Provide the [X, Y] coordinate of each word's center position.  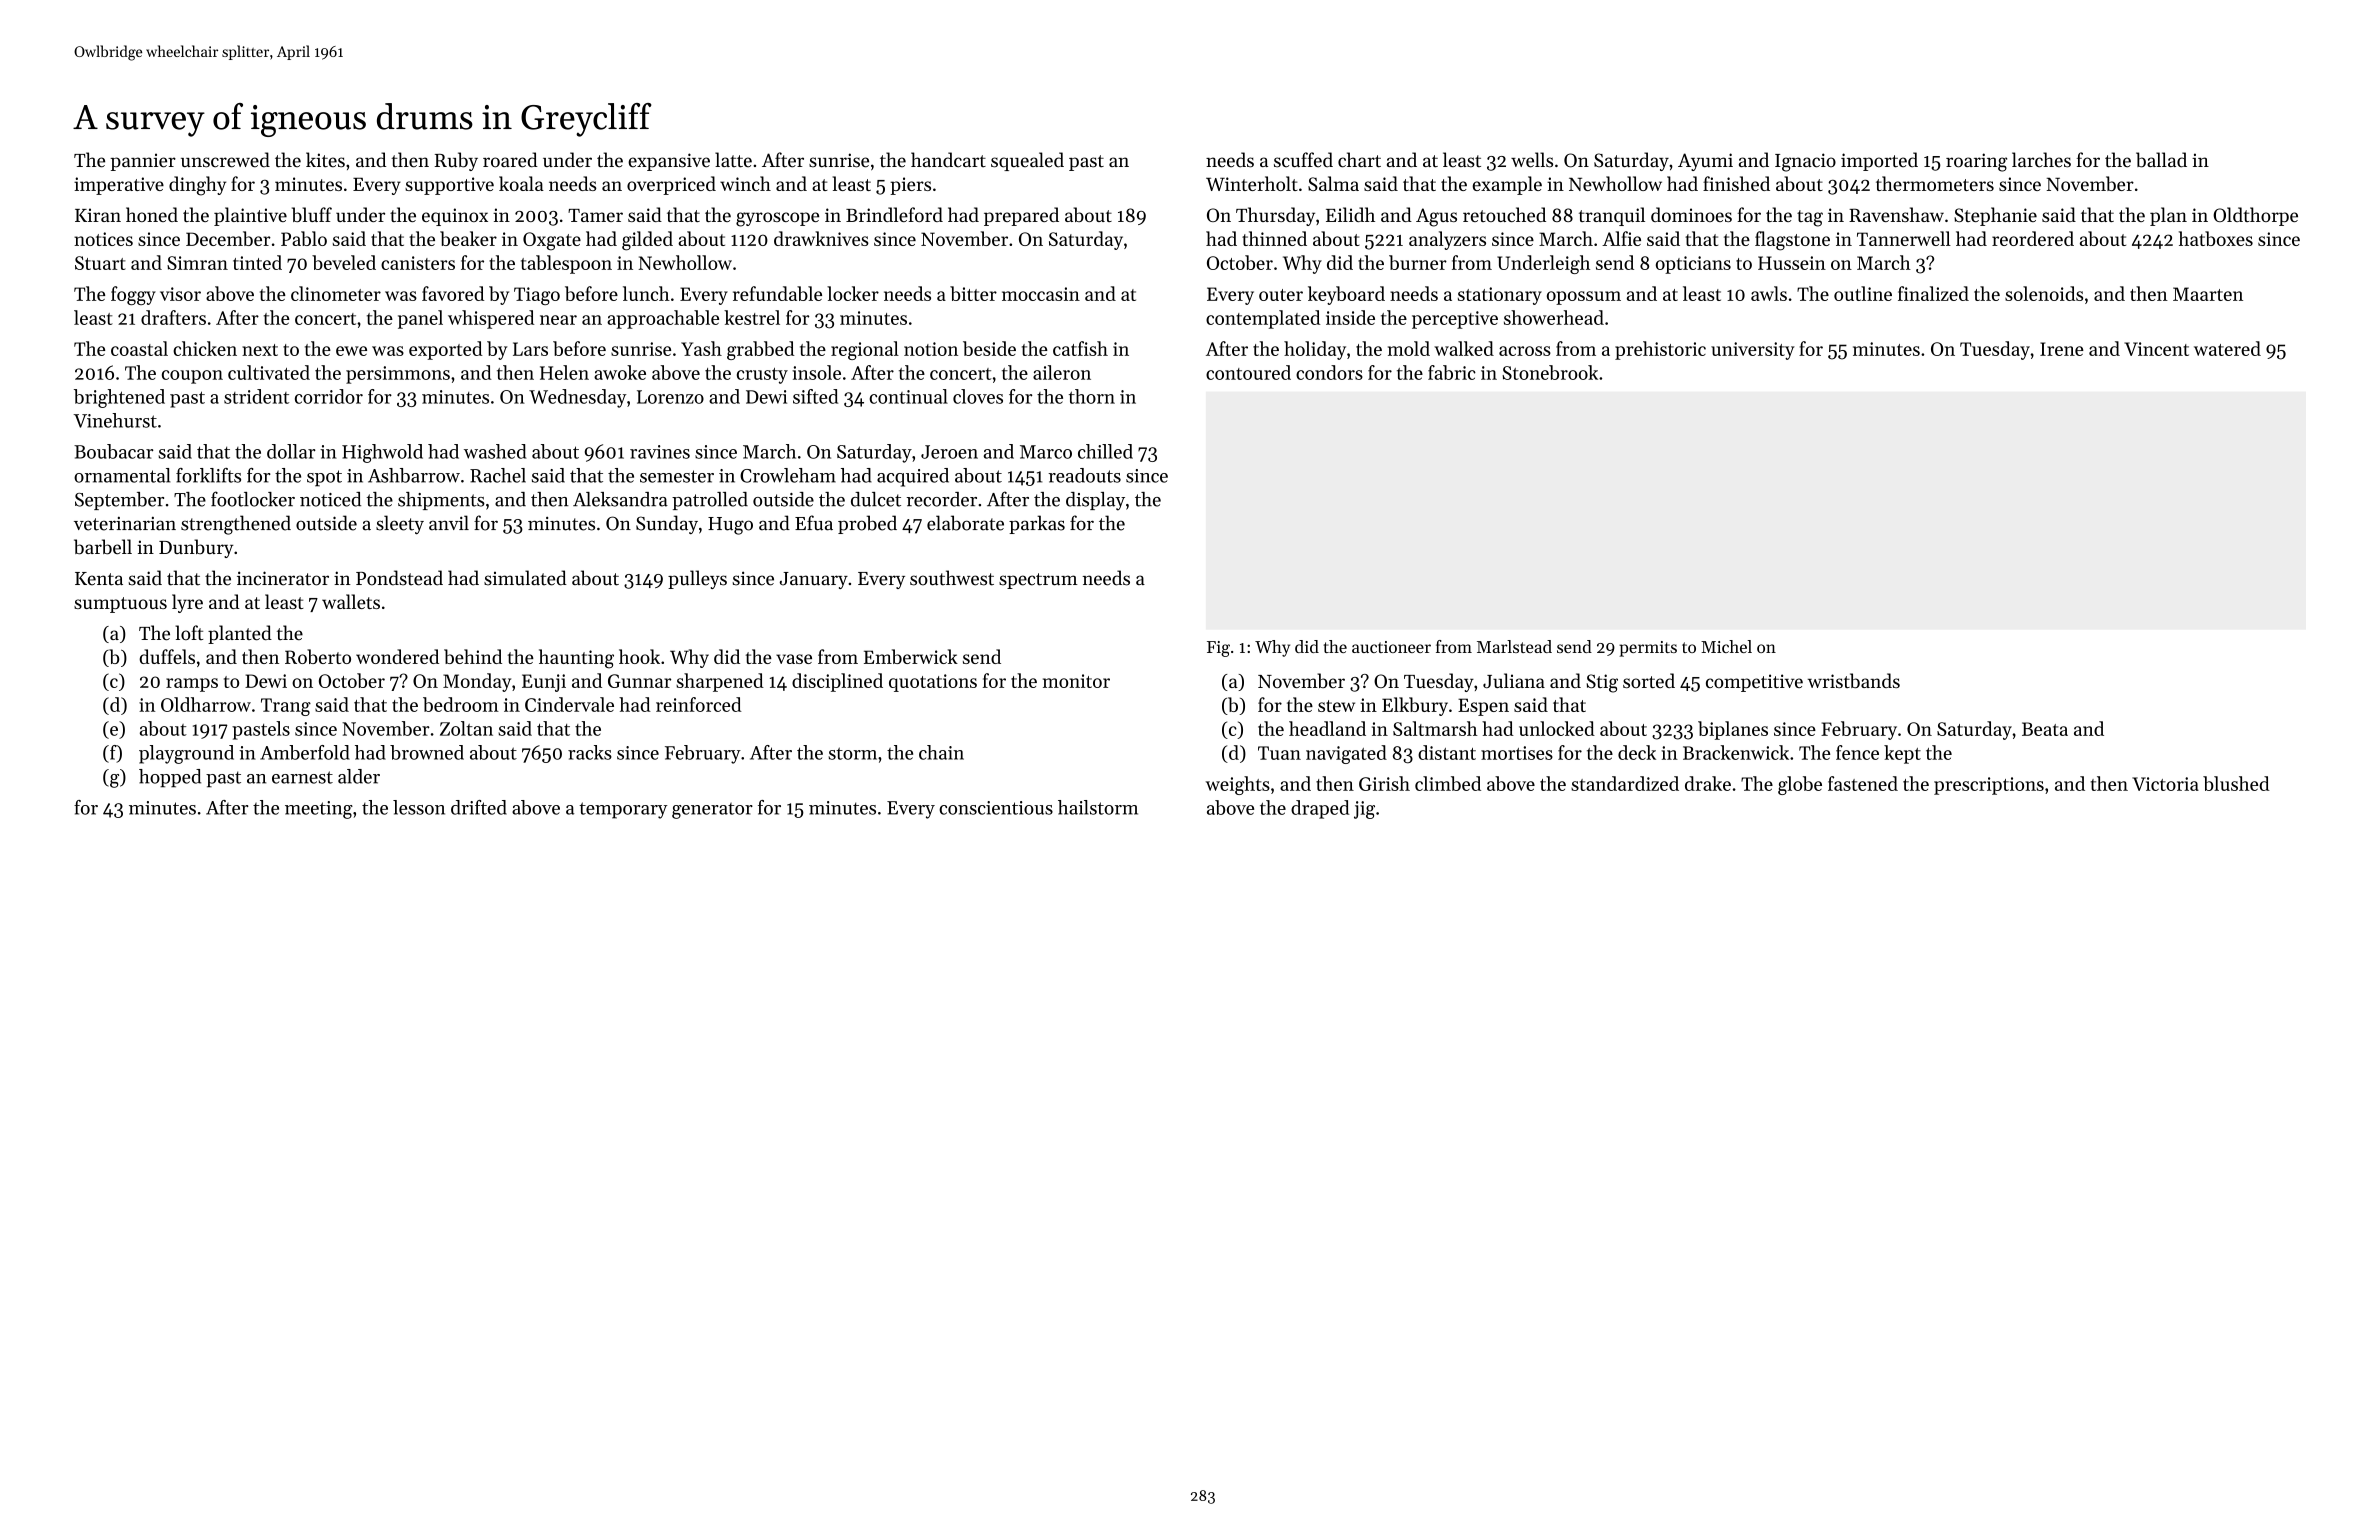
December [228, 238]
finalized [1933, 293]
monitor [1076, 681]
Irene [2062, 349]
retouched [1504, 214]
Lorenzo [670, 397]
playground [186, 754]
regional [865, 350]
